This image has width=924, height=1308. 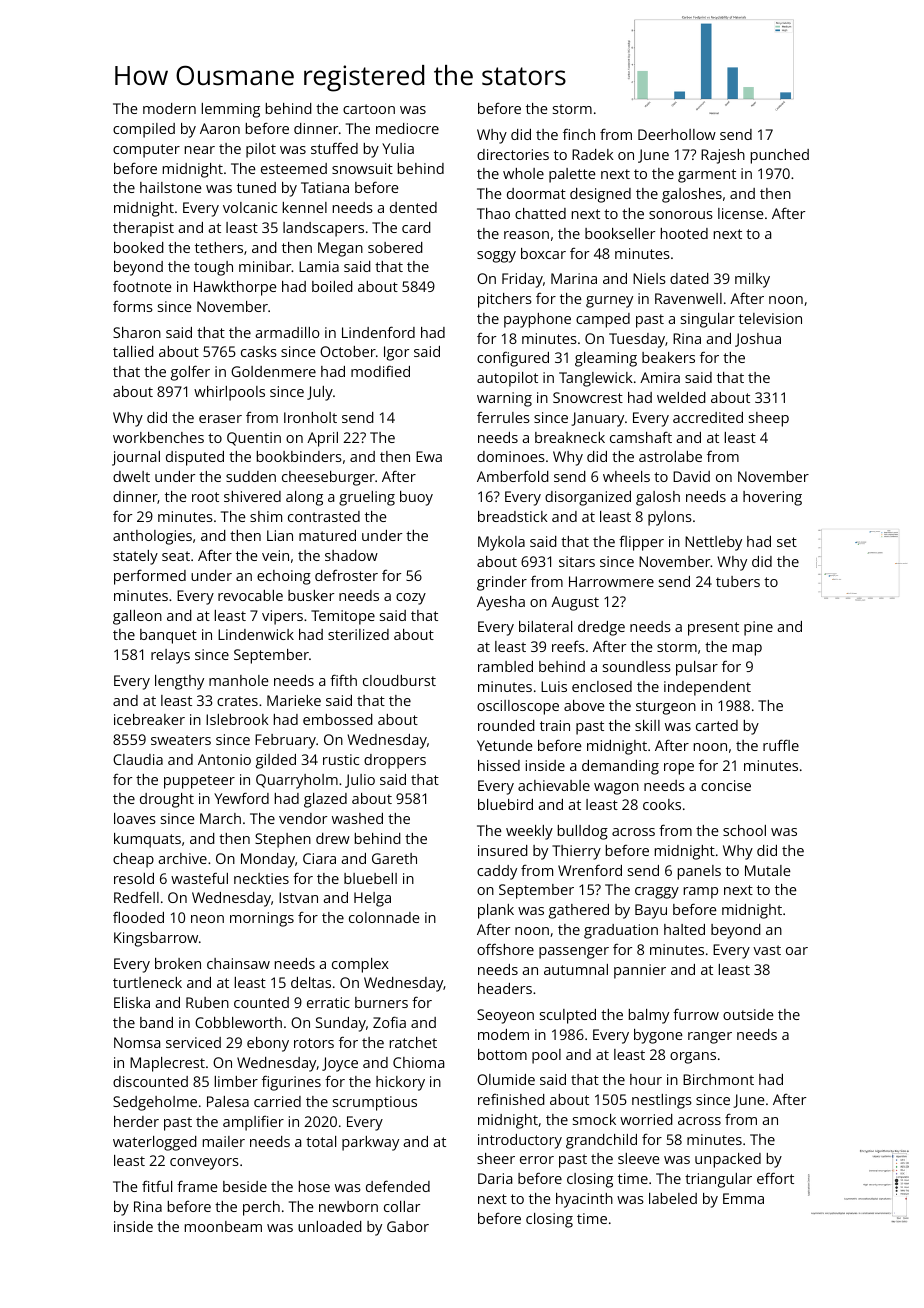 I want to click on flipper, so click(x=641, y=543).
